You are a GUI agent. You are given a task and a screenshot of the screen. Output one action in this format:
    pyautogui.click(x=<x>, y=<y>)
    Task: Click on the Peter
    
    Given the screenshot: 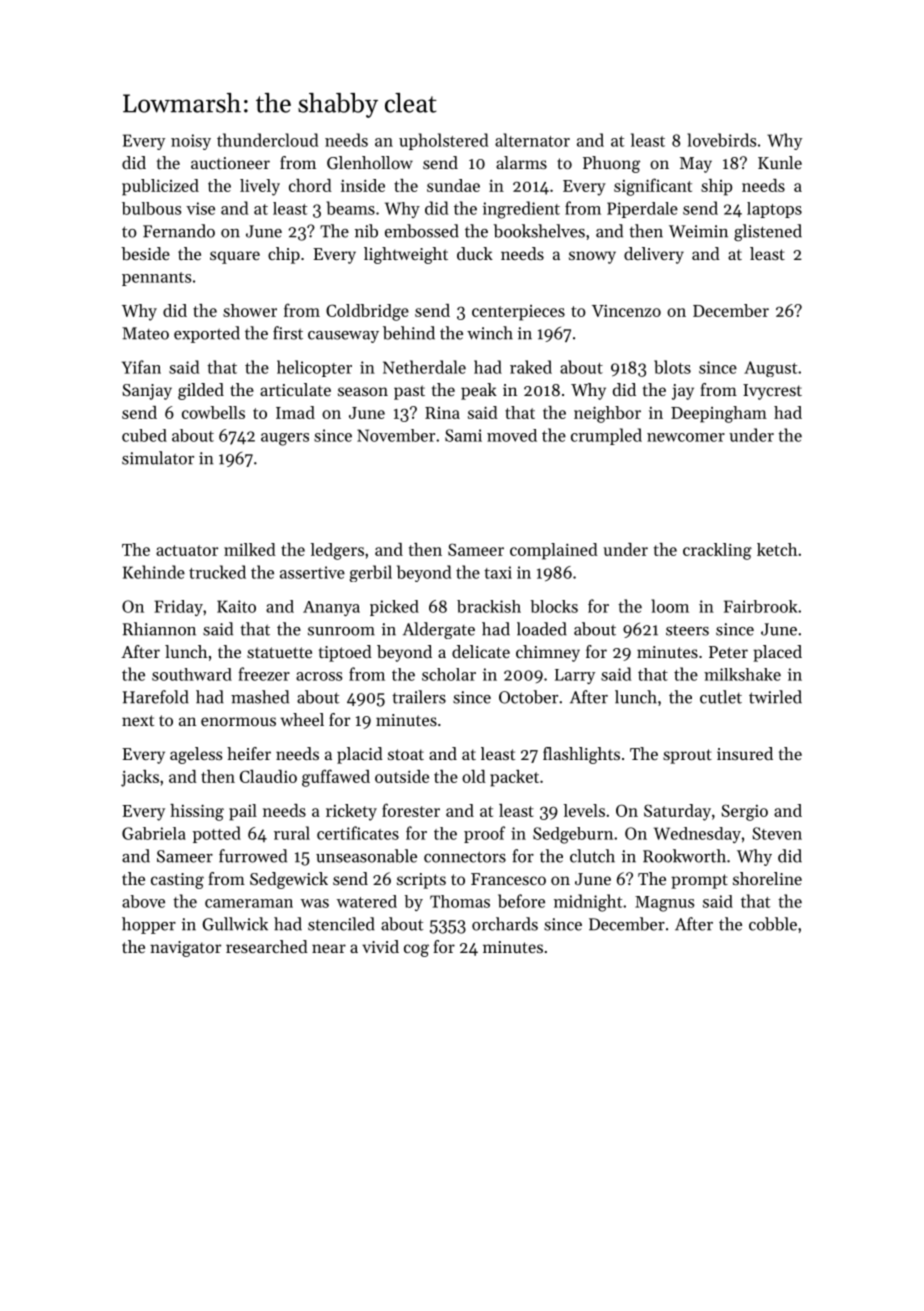 What is the action you would take?
    pyautogui.click(x=728, y=652)
